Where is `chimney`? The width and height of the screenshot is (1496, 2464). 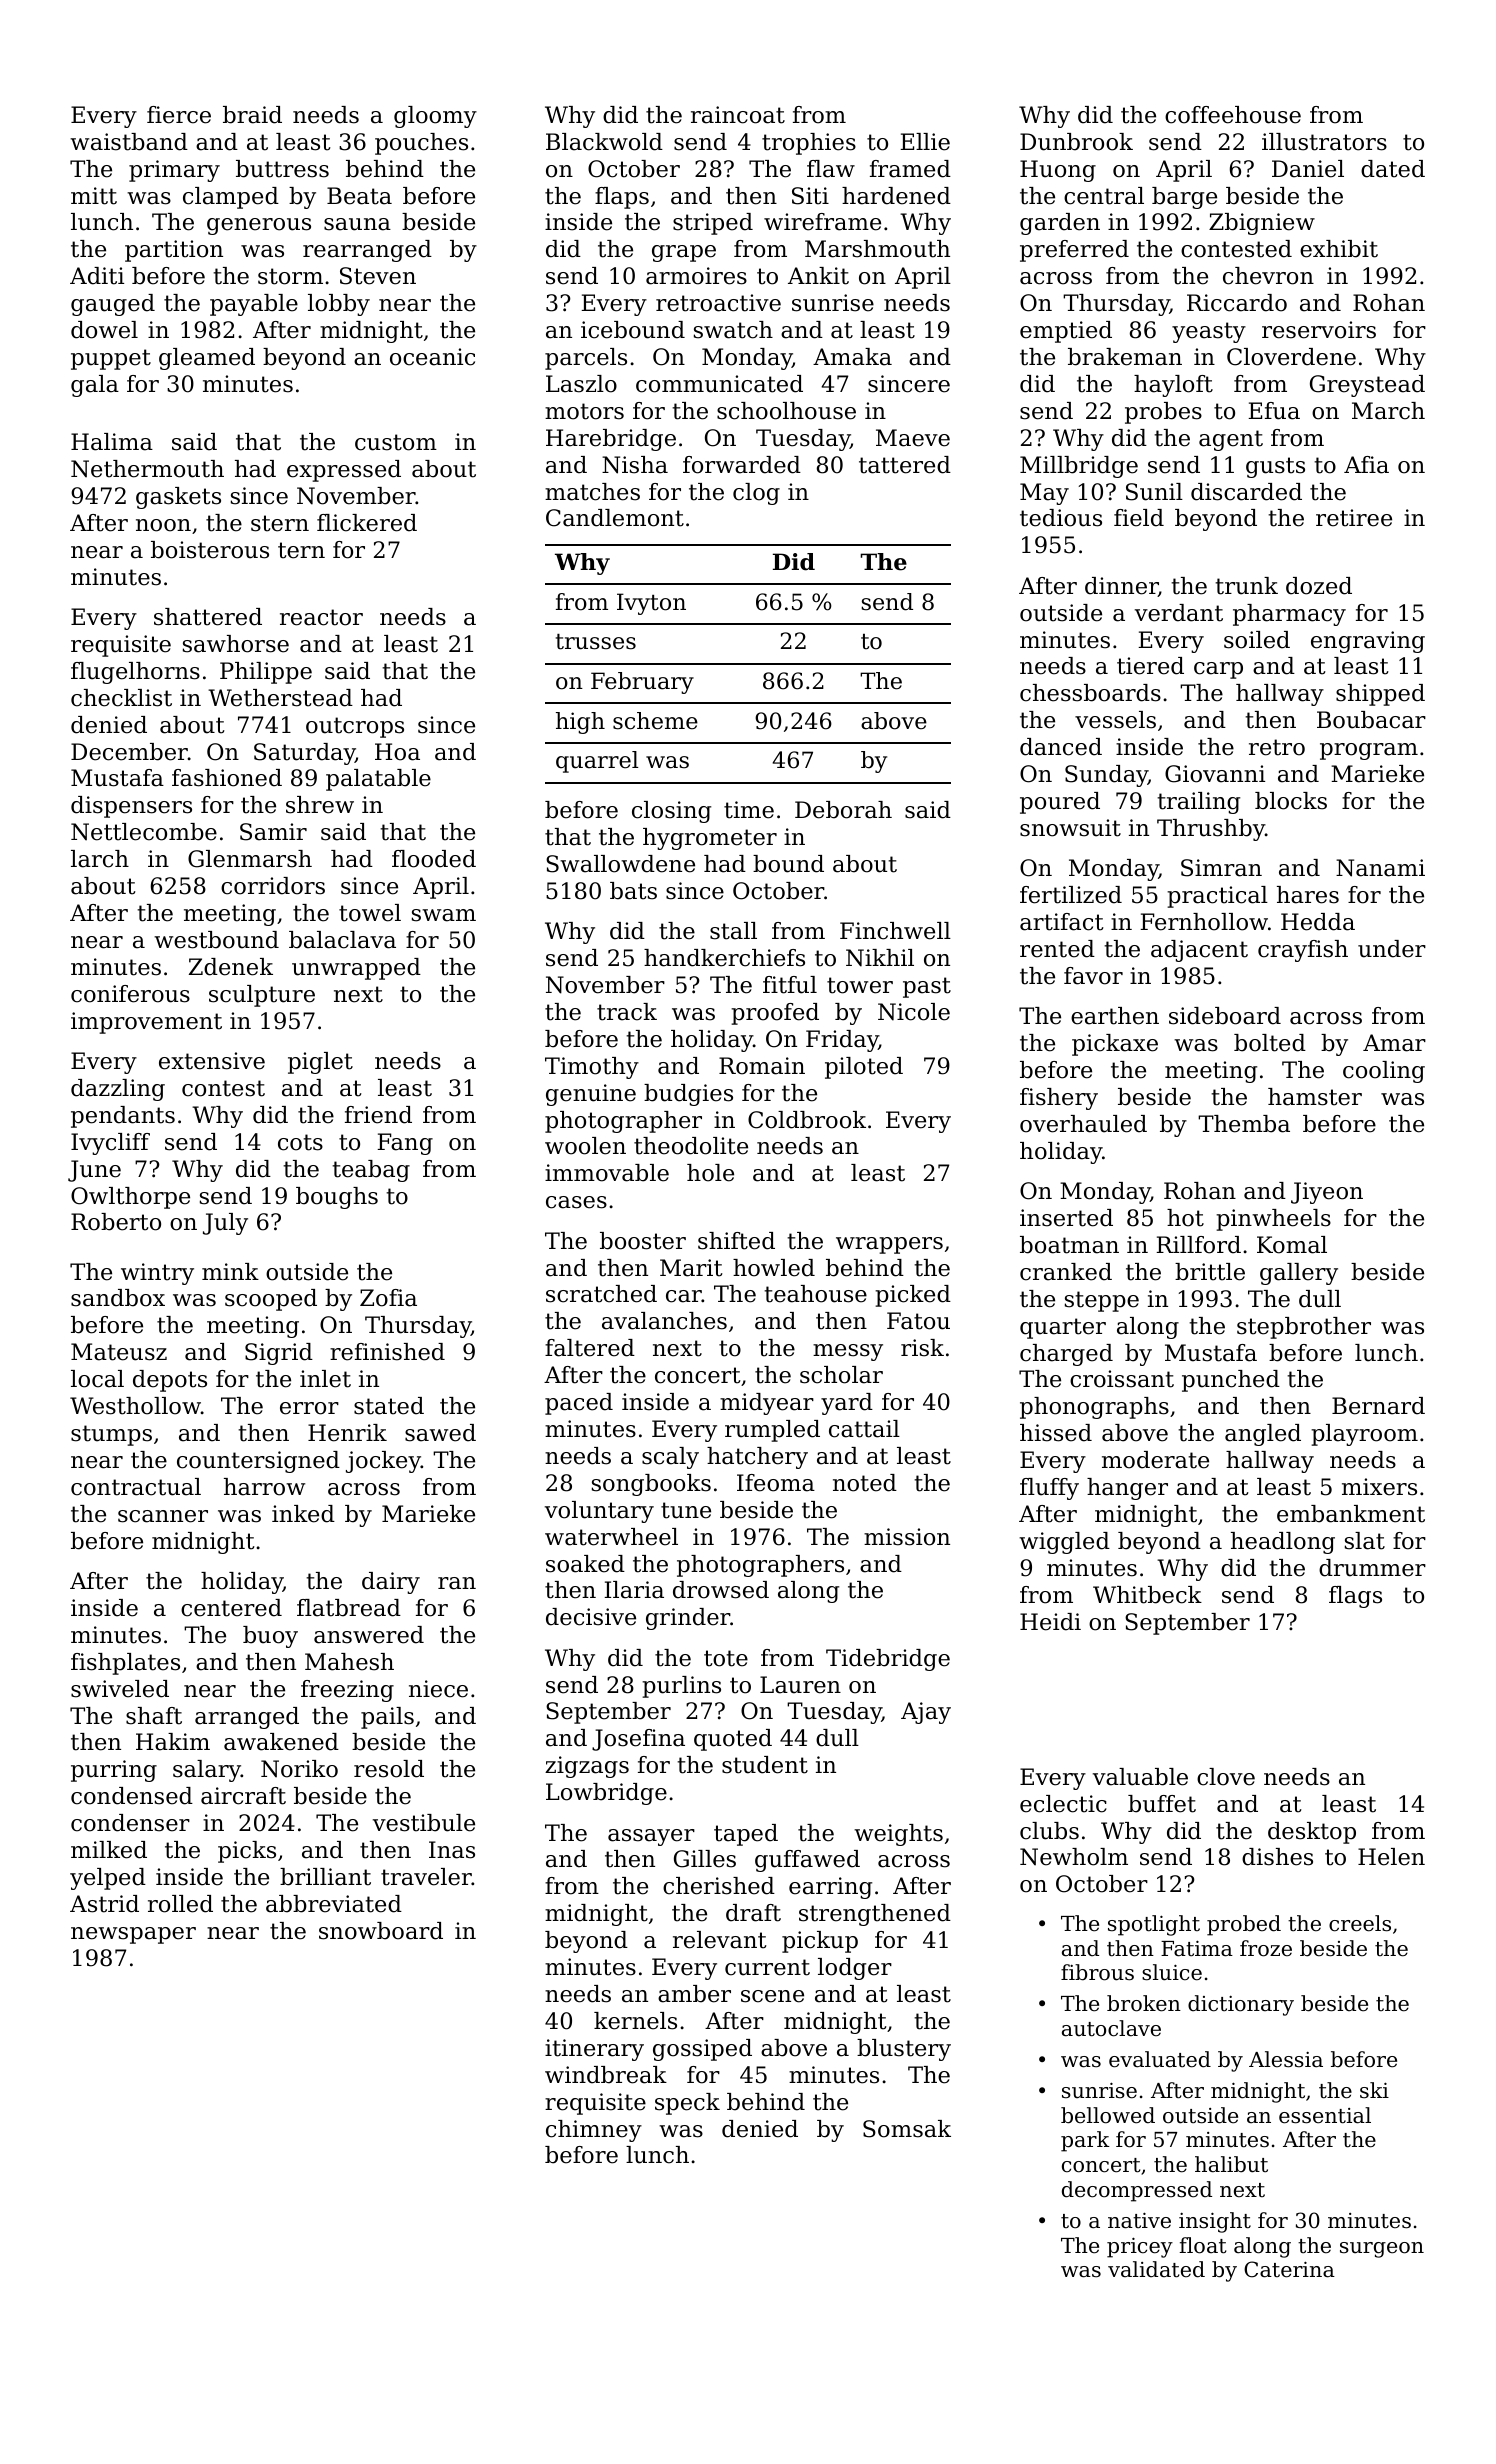
chimney is located at coordinates (594, 2131).
